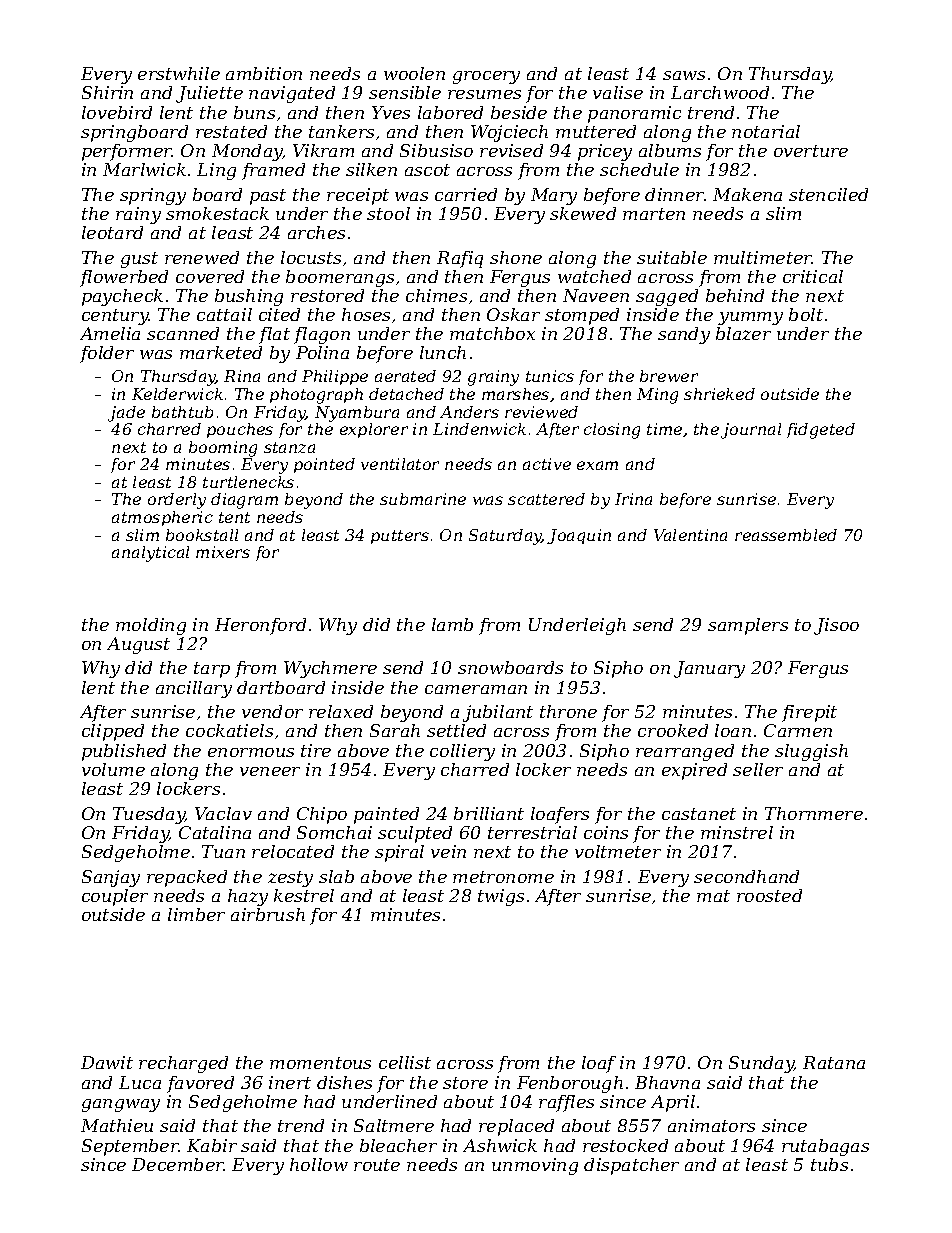 This image has width=952, height=1233. Describe the element at coordinates (834, 1062) in the image. I see `Ratana` at that location.
